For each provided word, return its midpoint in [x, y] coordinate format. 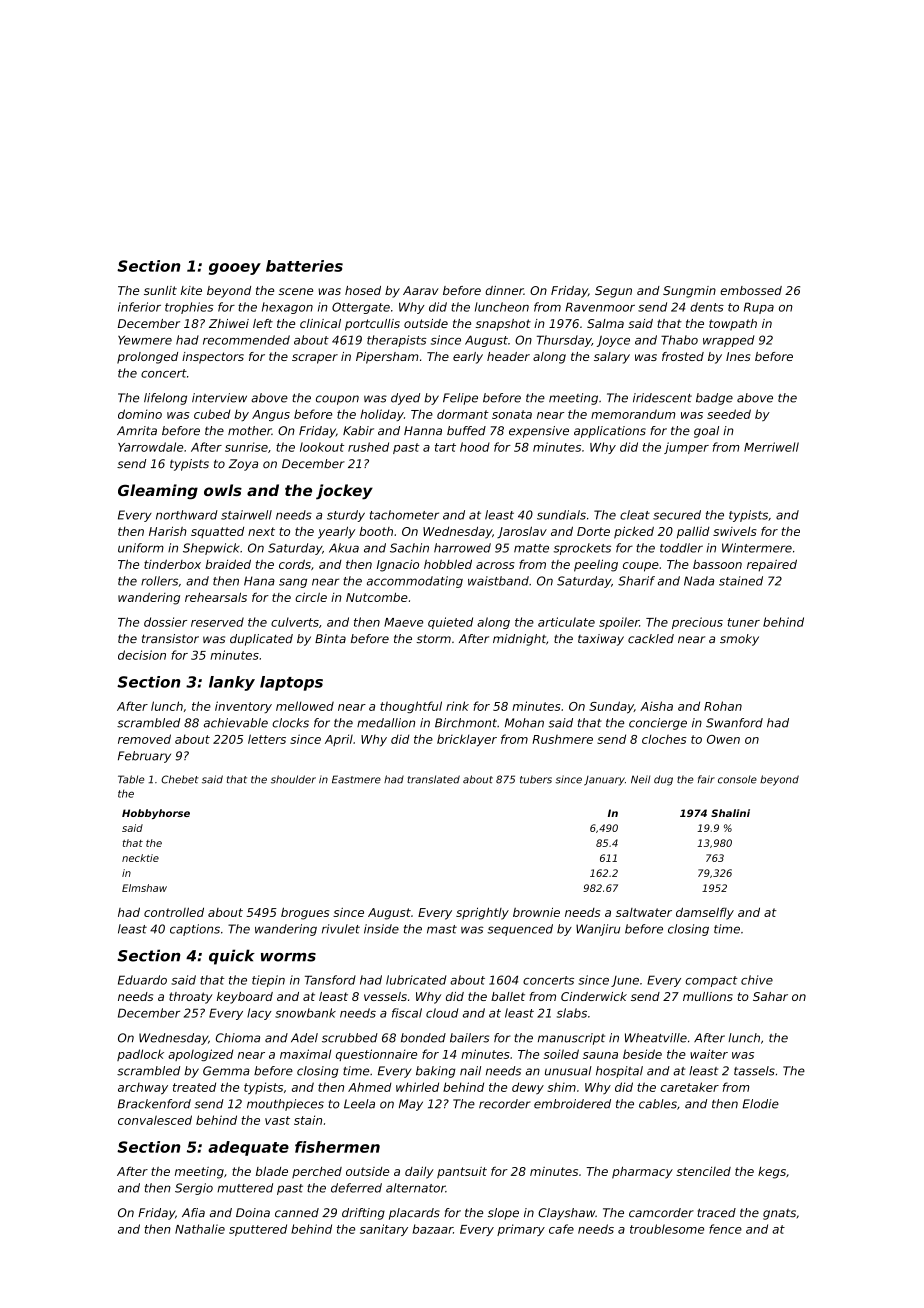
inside [381, 929]
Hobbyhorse [156, 814]
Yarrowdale [150, 447]
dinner [504, 290]
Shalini [730, 813]
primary [521, 1230]
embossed [751, 290]
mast [442, 929]
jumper [686, 448]
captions [195, 930]
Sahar [770, 996]
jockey [344, 492]
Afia [193, 1213]
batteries [304, 266]
